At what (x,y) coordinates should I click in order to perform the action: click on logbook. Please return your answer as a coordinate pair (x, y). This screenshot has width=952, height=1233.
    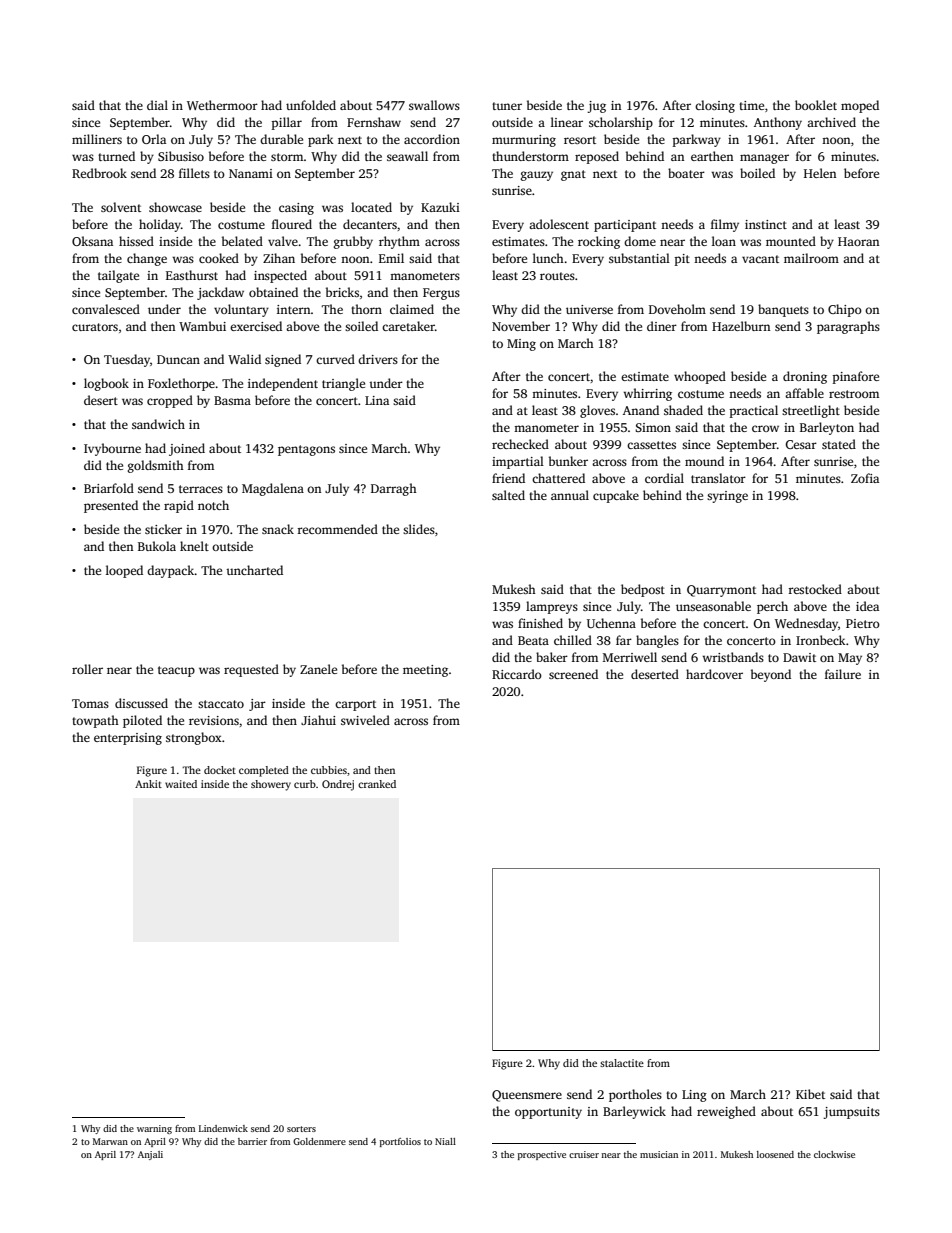
    Looking at the image, I should click on (106, 384).
